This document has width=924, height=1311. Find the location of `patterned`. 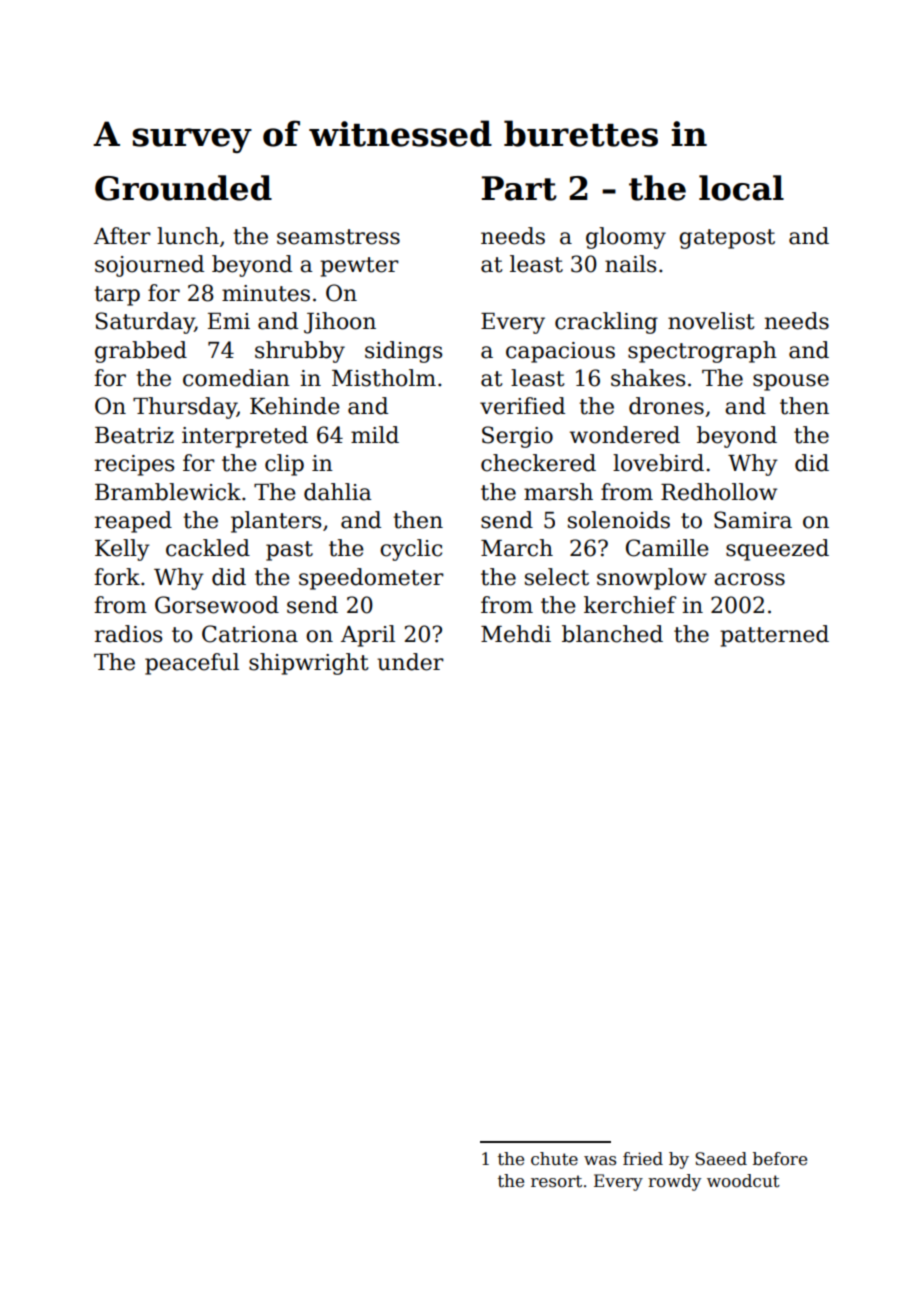

patterned is located at coordinates (774, 636).
